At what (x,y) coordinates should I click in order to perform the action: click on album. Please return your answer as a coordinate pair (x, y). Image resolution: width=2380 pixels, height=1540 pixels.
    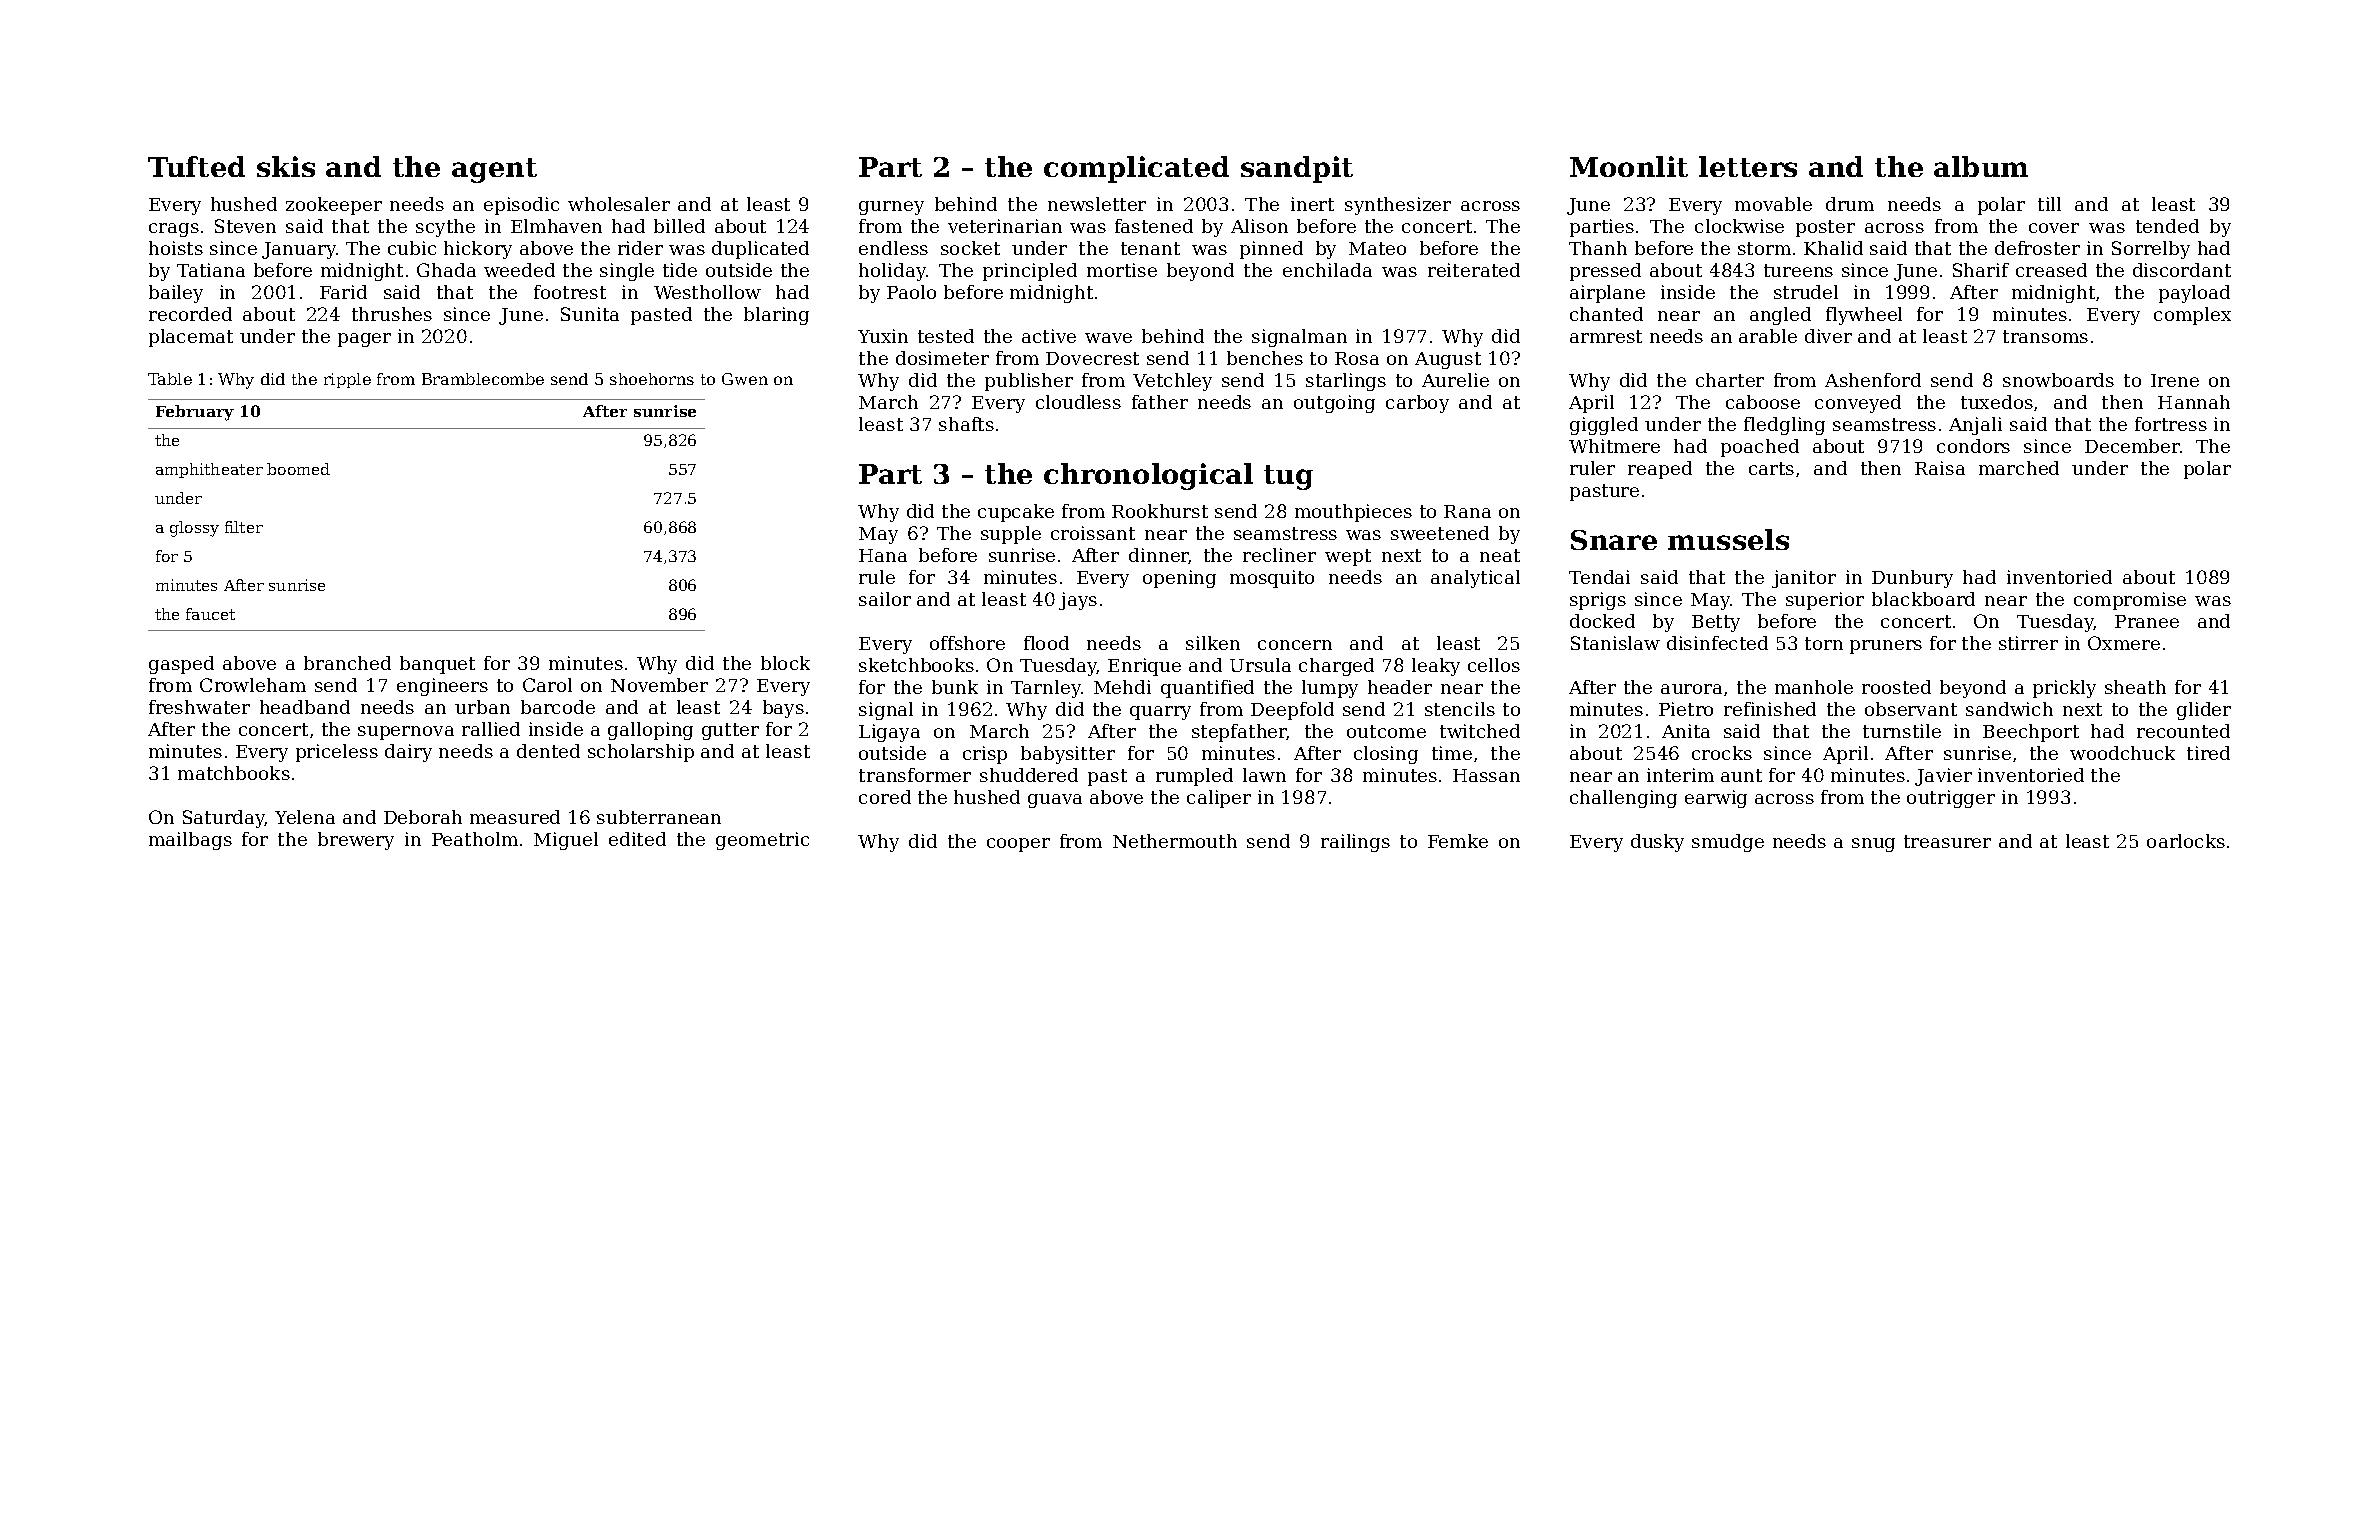
    Looking at the image, I should click on (1981, 166).
